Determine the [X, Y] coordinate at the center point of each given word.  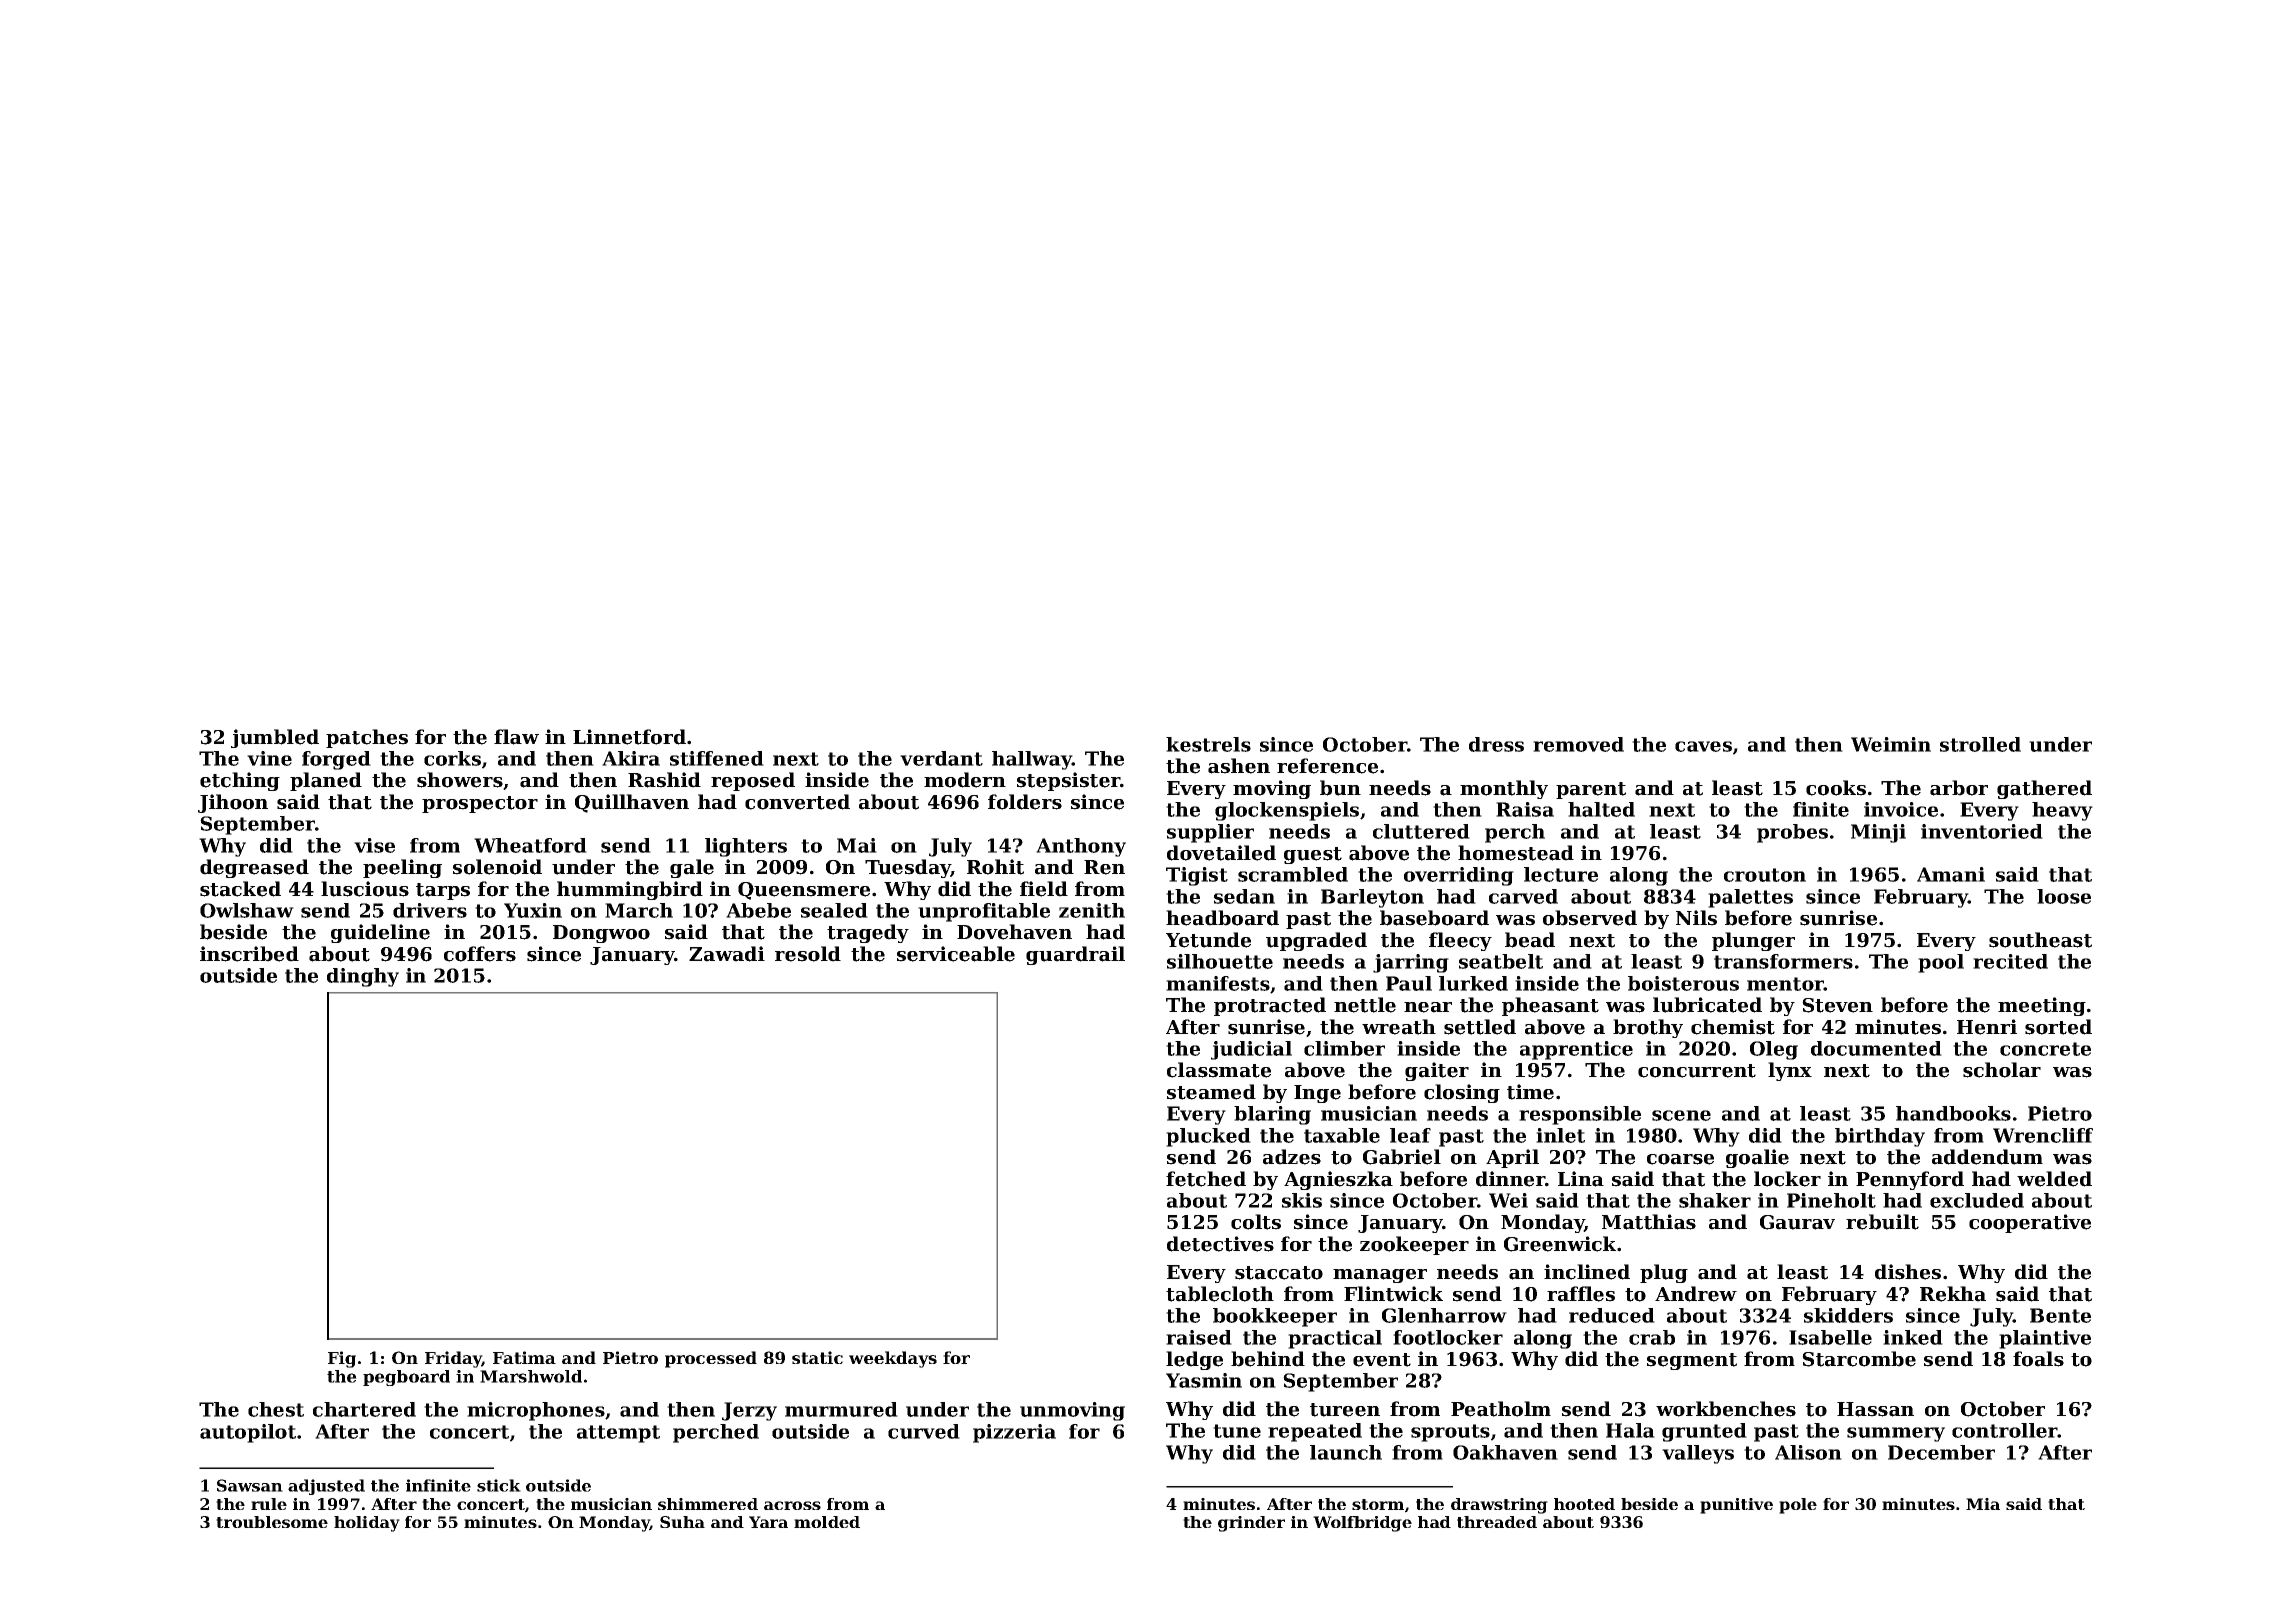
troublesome [272, 1522]
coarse [1680, 1159]
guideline [380, 933]
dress [1496, 744]
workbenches [1726, 1409]
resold [808, 954]
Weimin [1891, 744]
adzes [1292, 1157]
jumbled [275, 738]
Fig [342, 1359]
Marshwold [531, 1376]
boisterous [1683, 983]
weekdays [893, 1359]
